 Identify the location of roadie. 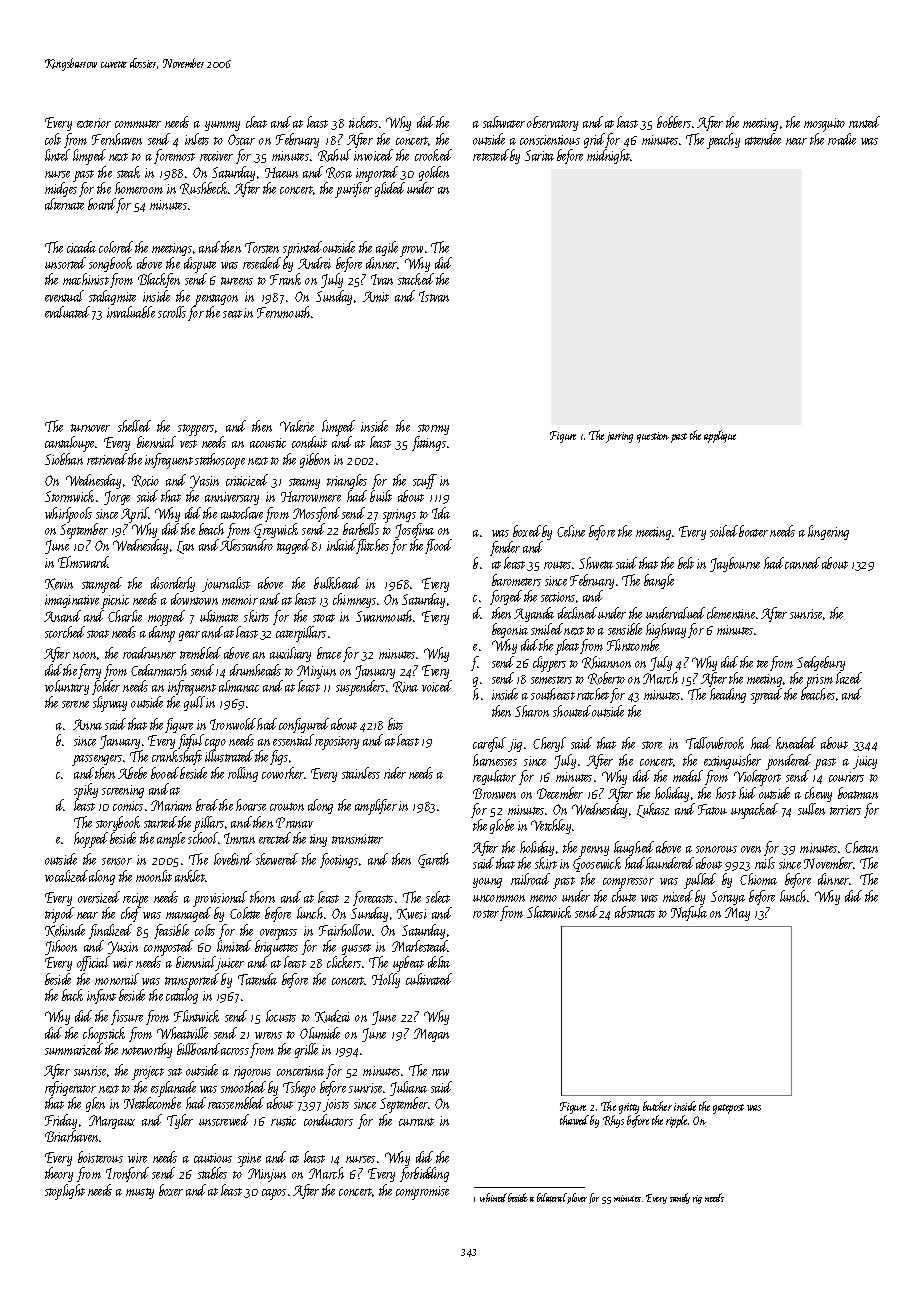
(842, 139).
